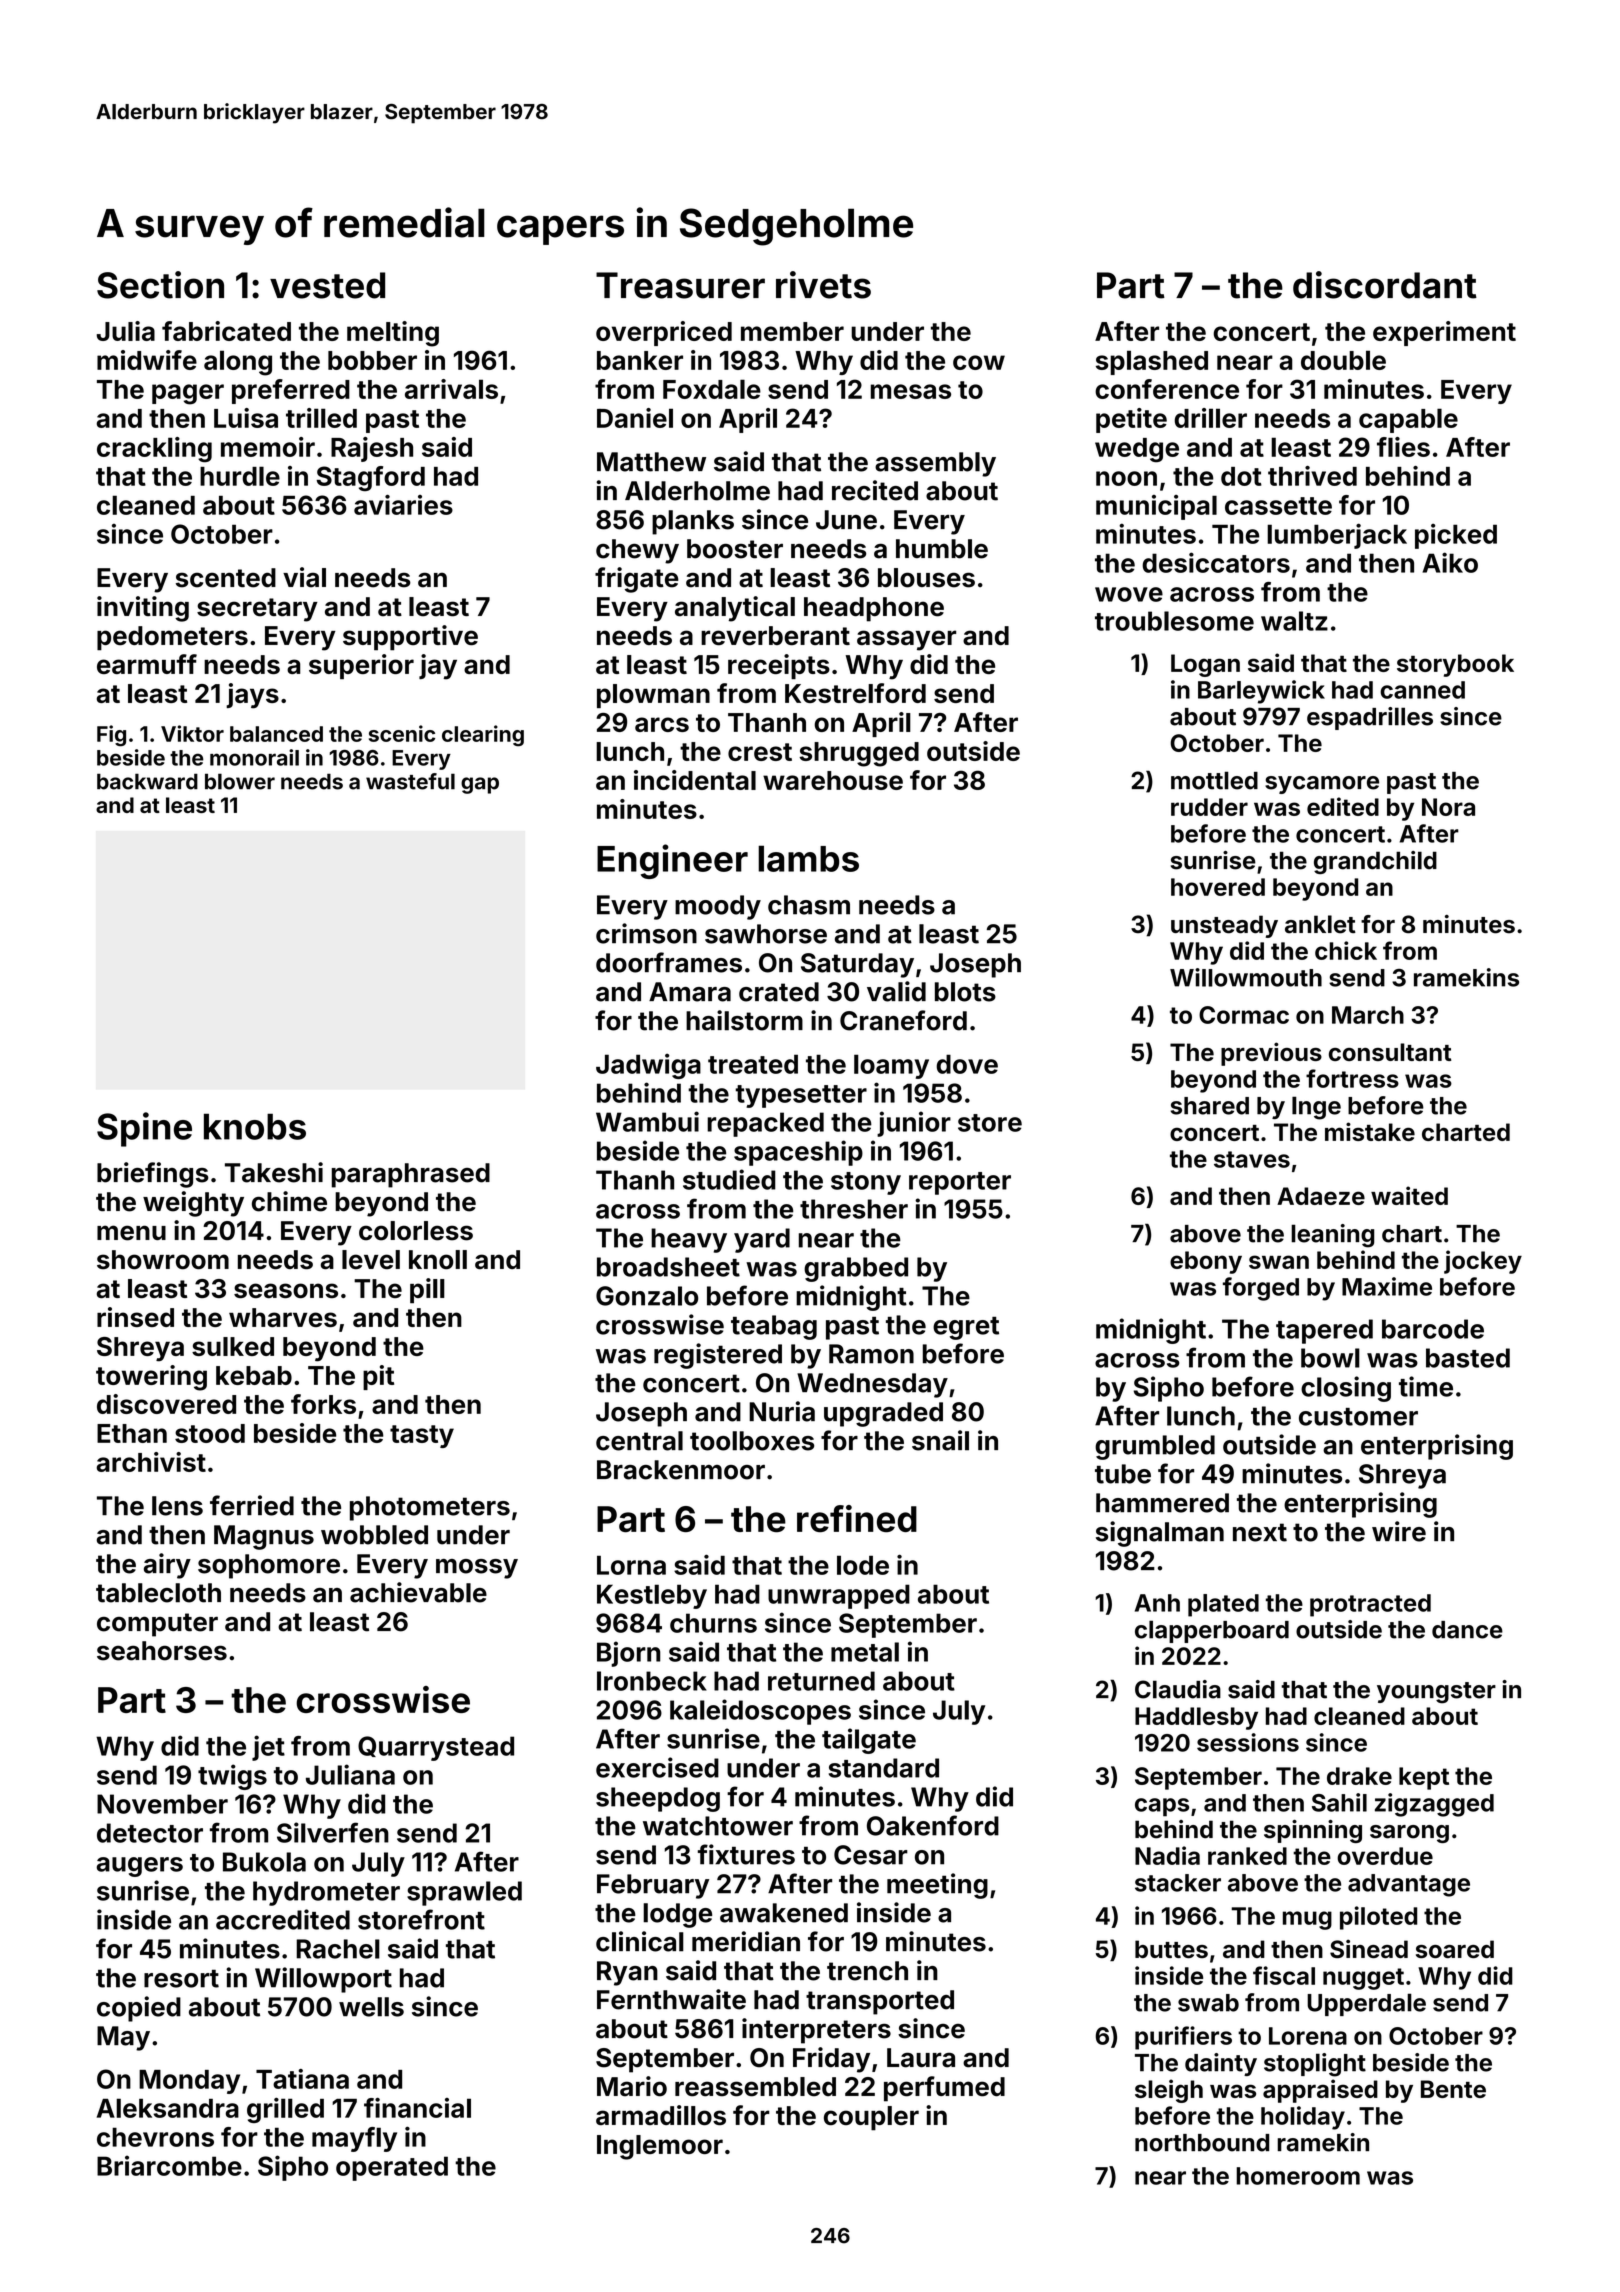 The image size is (1620, 2292). Describe the element at coordinates (1337, 536) in the document. I see `lumberjack` at that location.
